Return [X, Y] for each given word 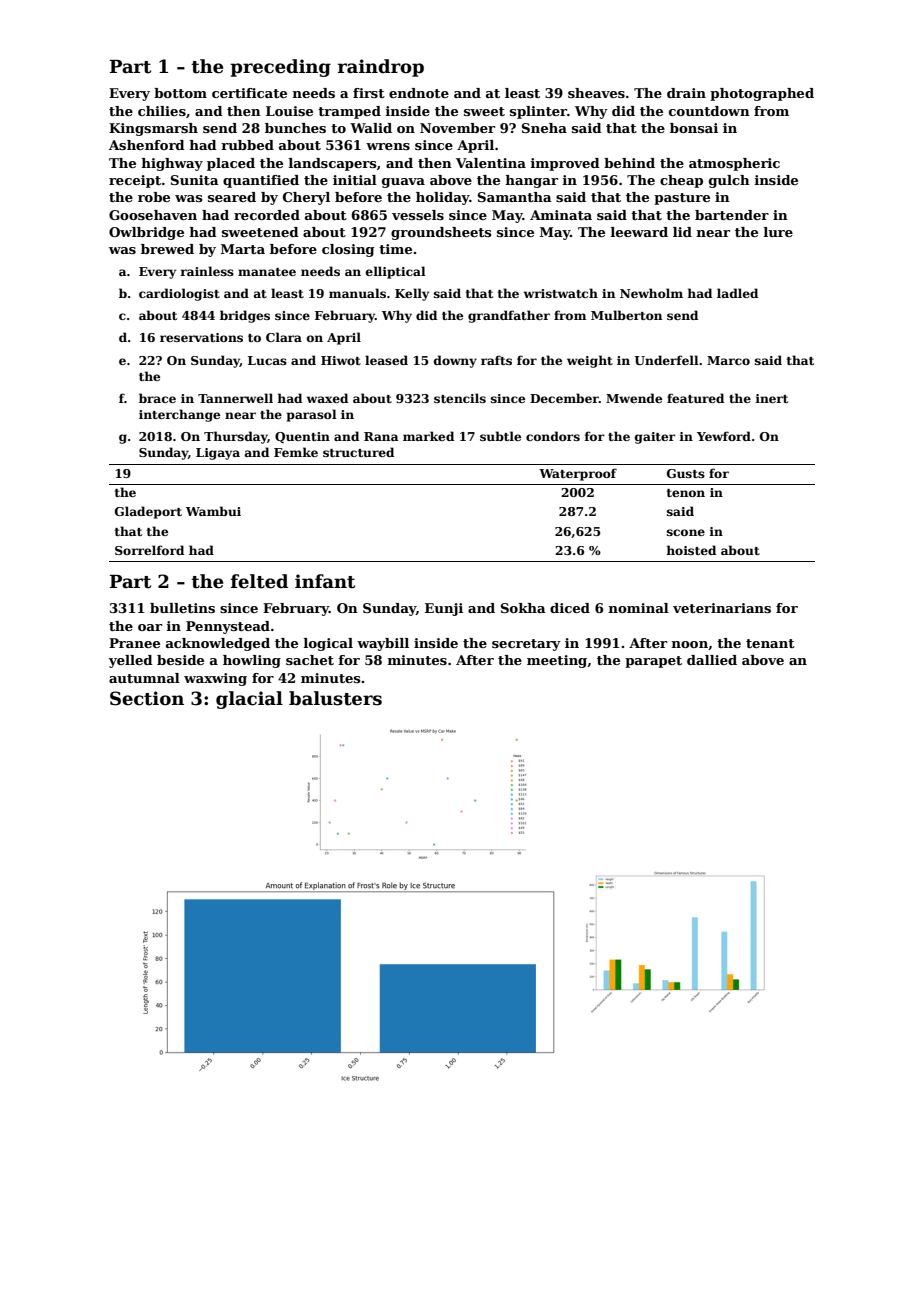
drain [686, 93]
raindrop [381, 68]
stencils [460, 398]
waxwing [215, 679]
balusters [335, 698]
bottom [180, 93]
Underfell [667, 360]
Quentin [302, 437]
